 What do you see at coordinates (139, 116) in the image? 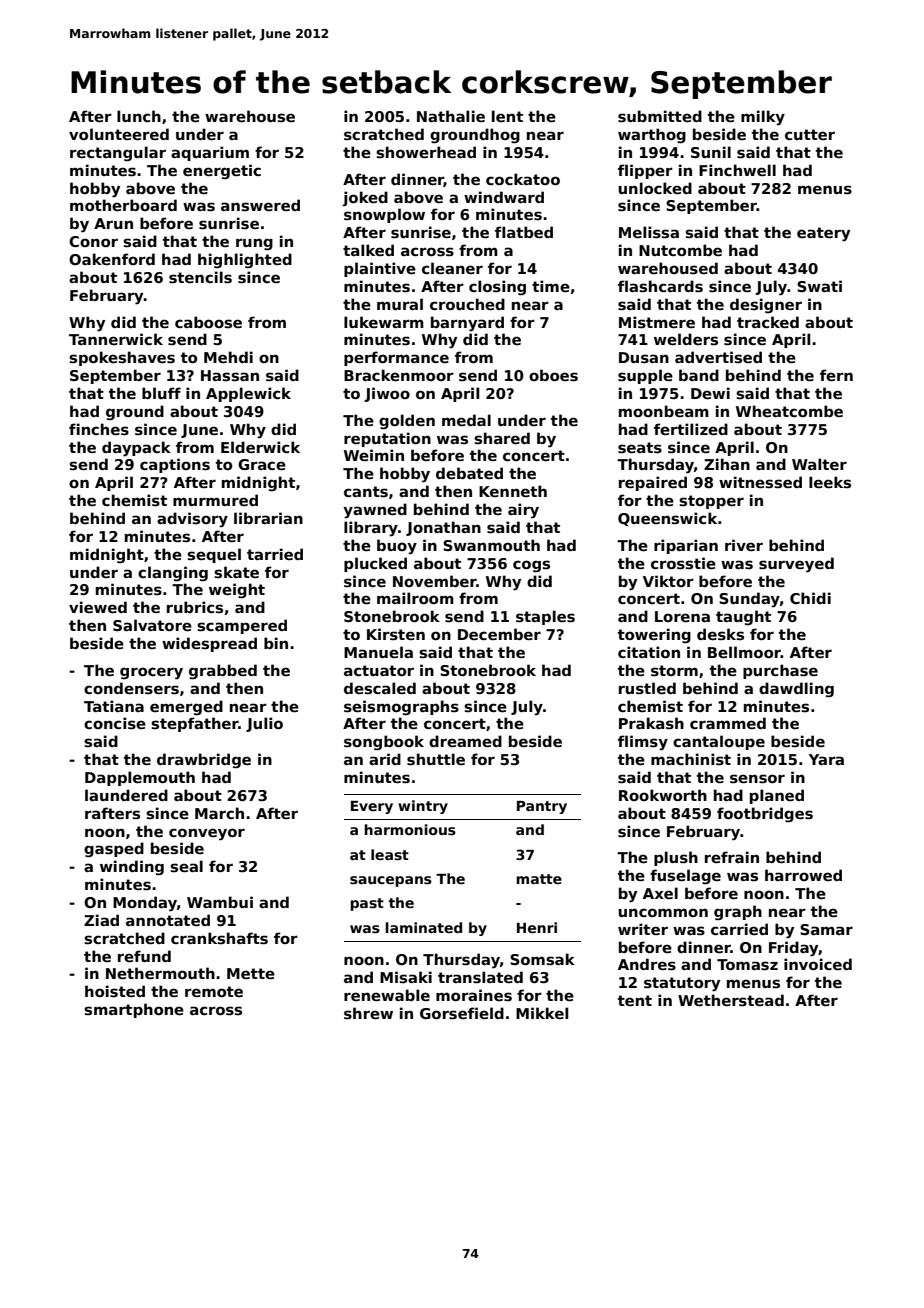
I see `lunch` at bounding box center [139, 116].
